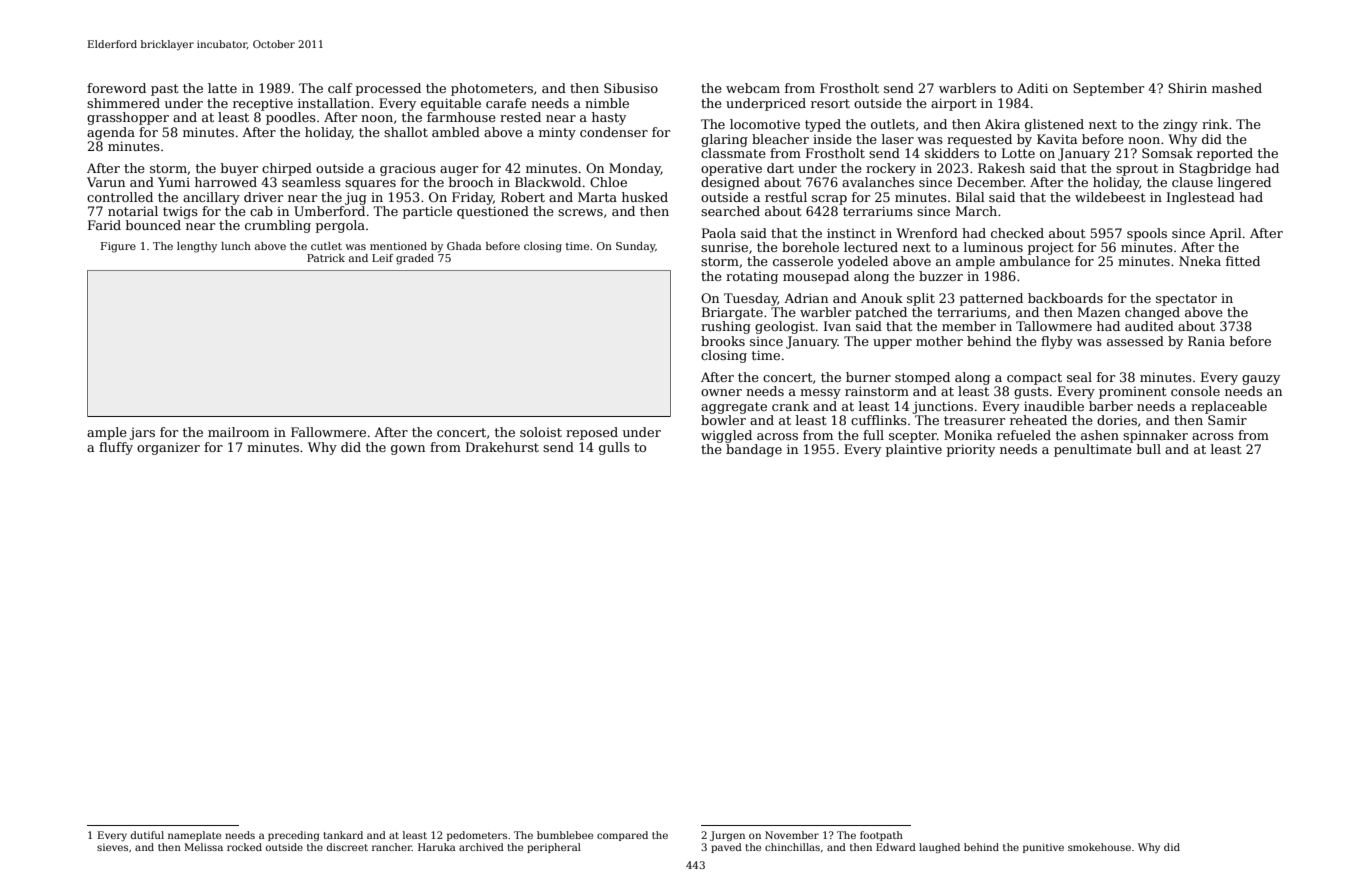 The width and height of the screenshot is (1372, 887). What do you see at coordinates (614, 448) in the screenshot?
I see `gulls` at bounding box center [614, 448].
